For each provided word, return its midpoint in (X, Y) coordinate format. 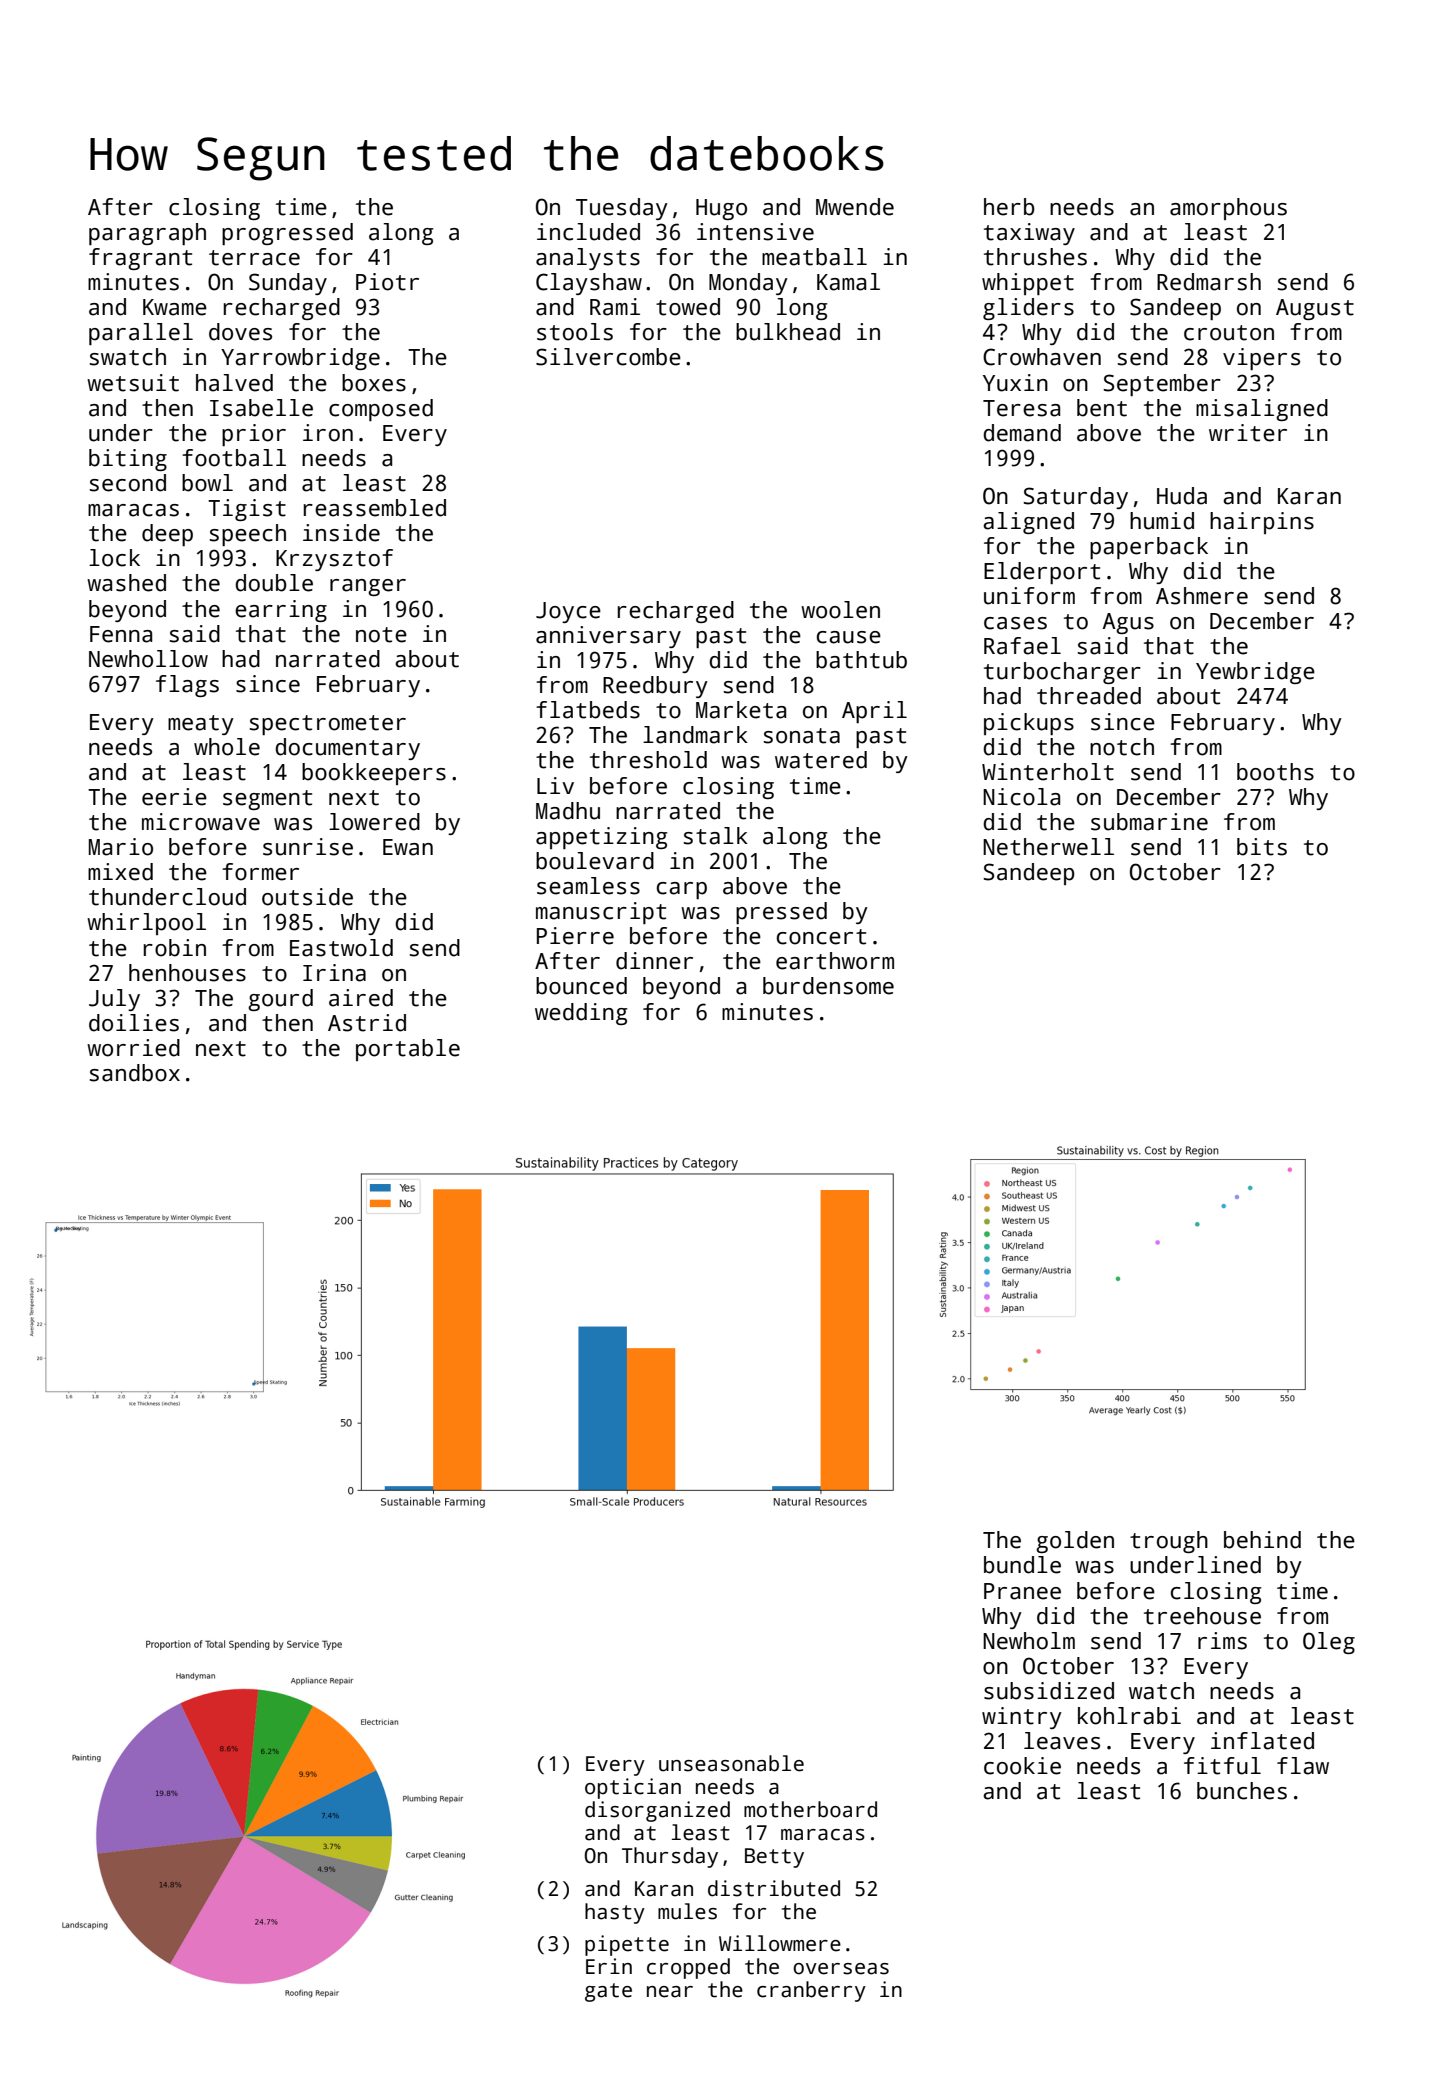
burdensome (828, 986)
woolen (840, 610)
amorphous (1228, 209)
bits (1262, 847)
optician (633, 1788)
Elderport (1042, 573)
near (670, 1992)
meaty (201, 725)
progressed (287, 234)
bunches (1242, 1791)
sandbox (135, 1073)
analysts (588, 259)
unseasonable (731, 1763)
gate (608, 1992)
